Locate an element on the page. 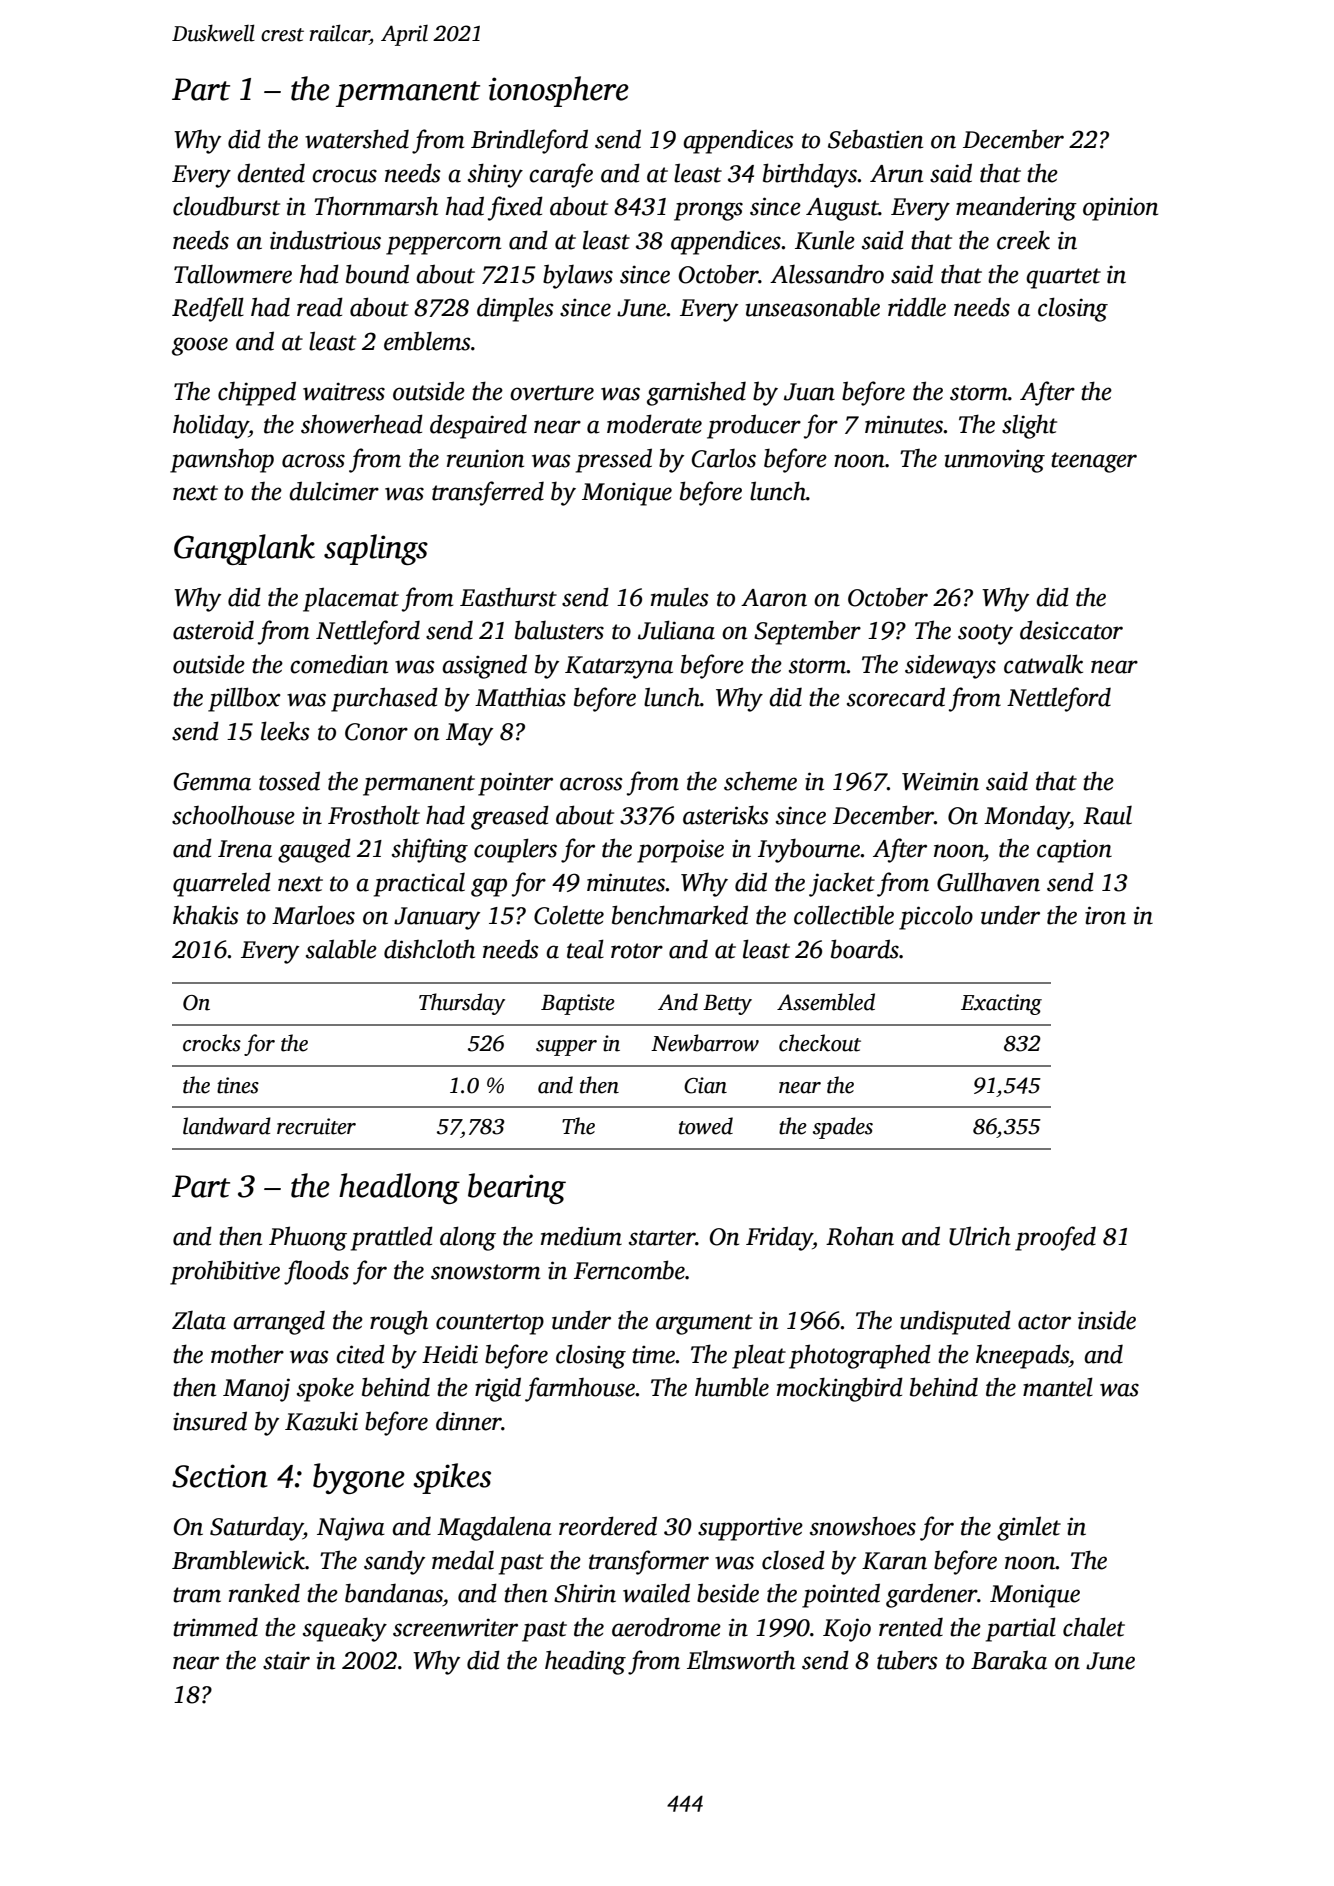 The width and height of the document is (1334, 1886). Ferncombe is located at coordinates (629, 1270).
